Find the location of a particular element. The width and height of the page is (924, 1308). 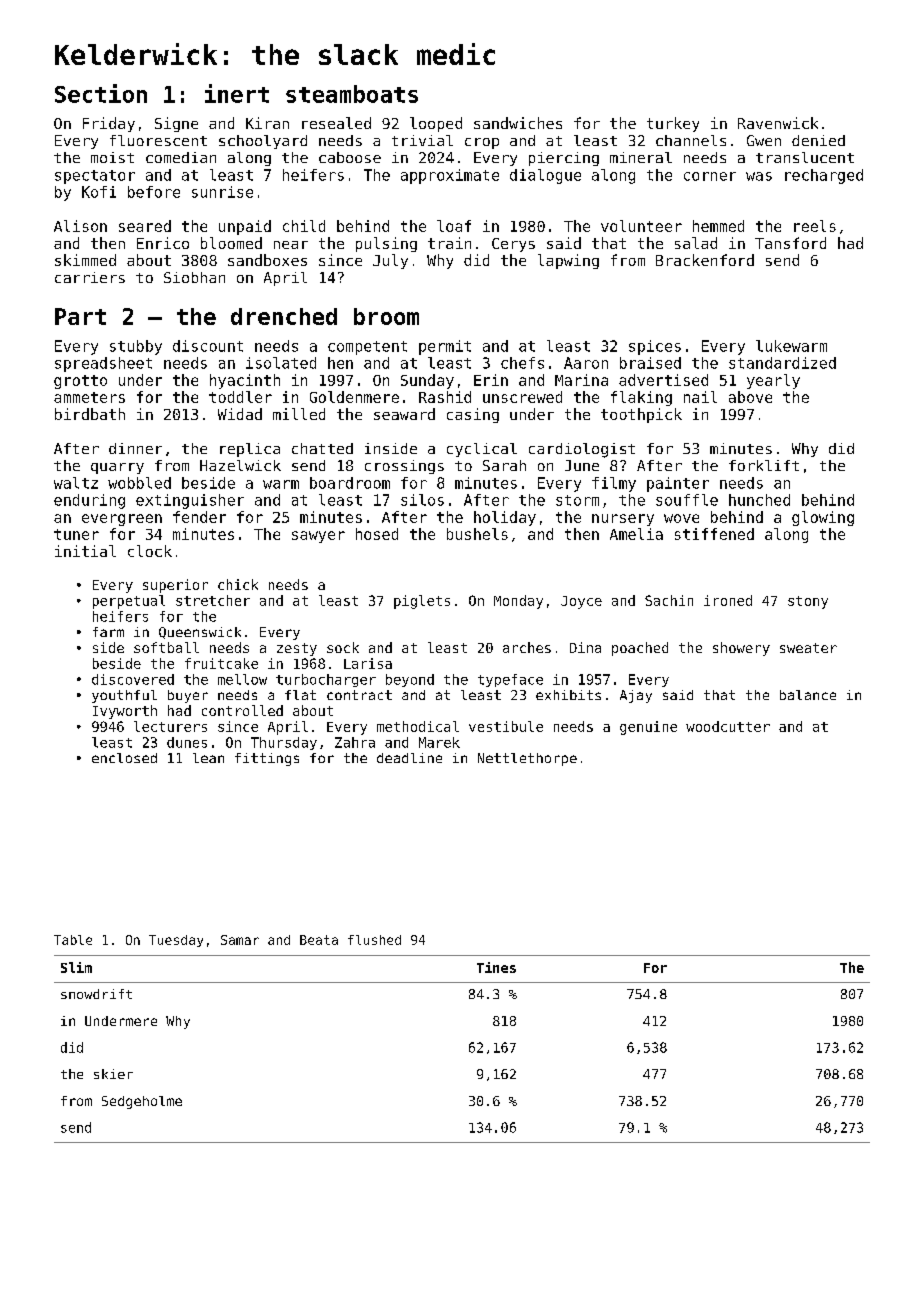

Alison is located at coordinates (80, 226).
